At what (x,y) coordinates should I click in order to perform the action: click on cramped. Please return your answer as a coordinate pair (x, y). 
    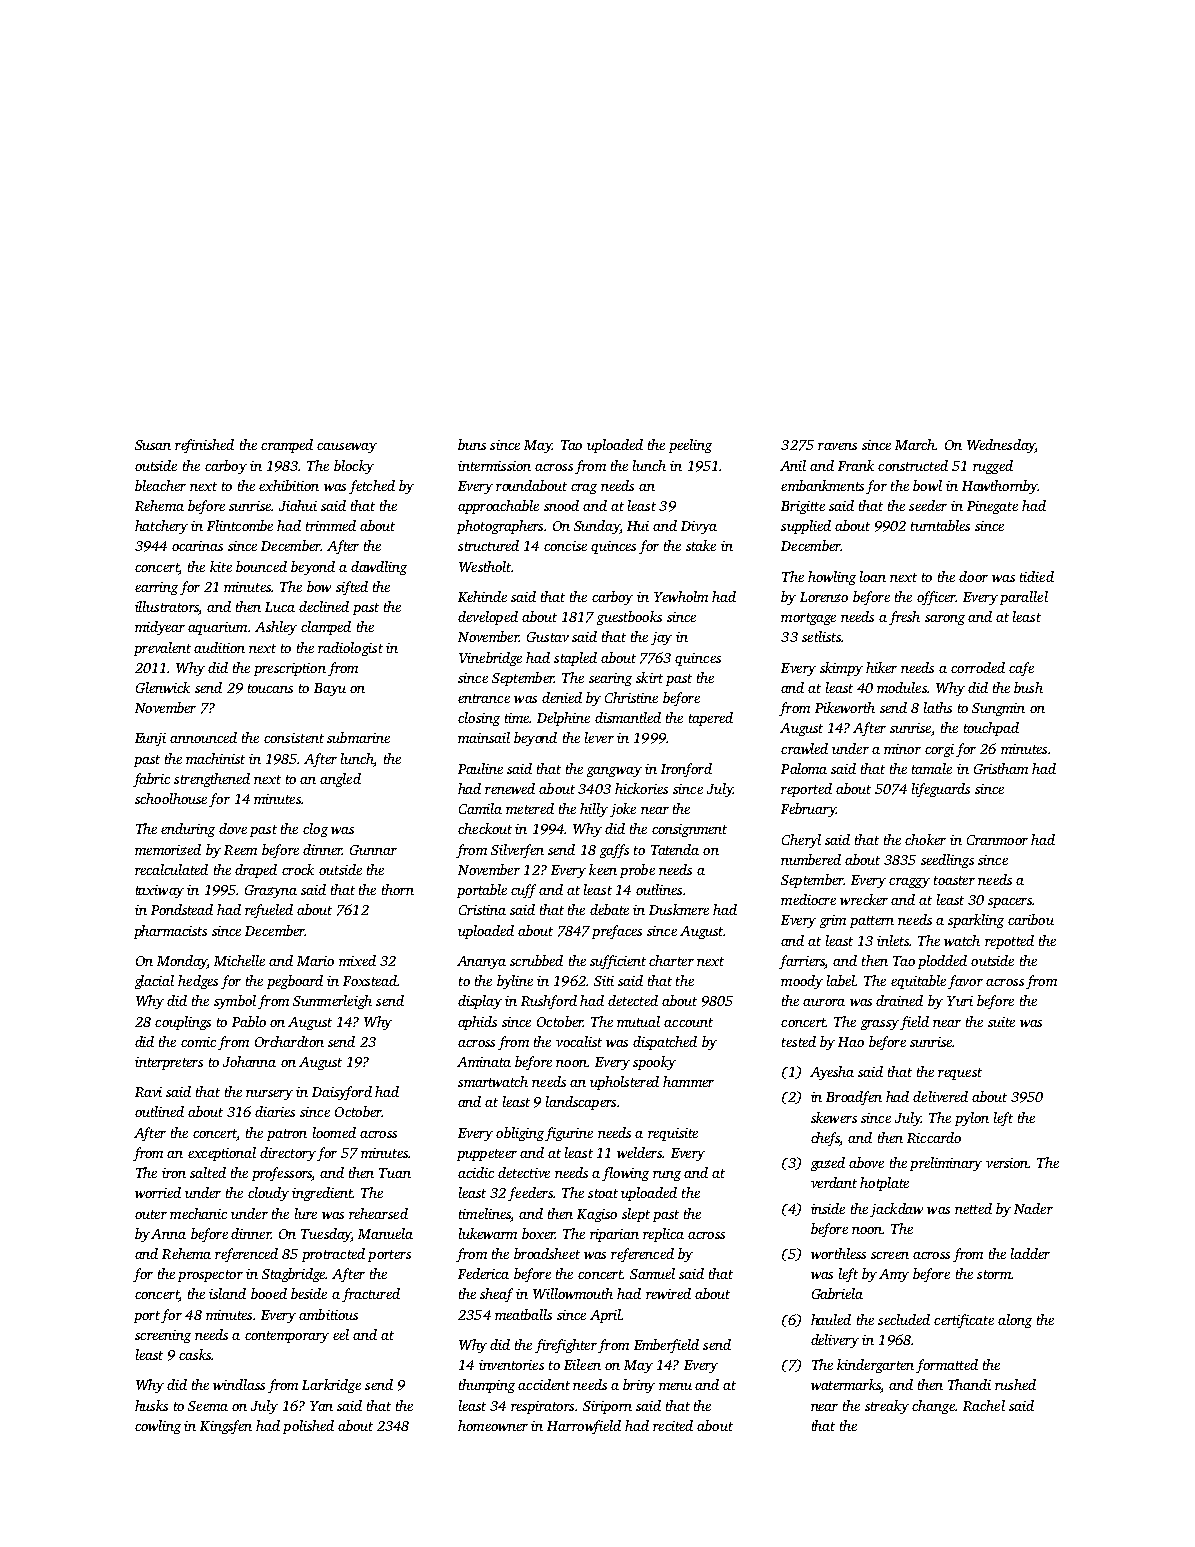
    Looking at the image, I should click on (287, 446).
